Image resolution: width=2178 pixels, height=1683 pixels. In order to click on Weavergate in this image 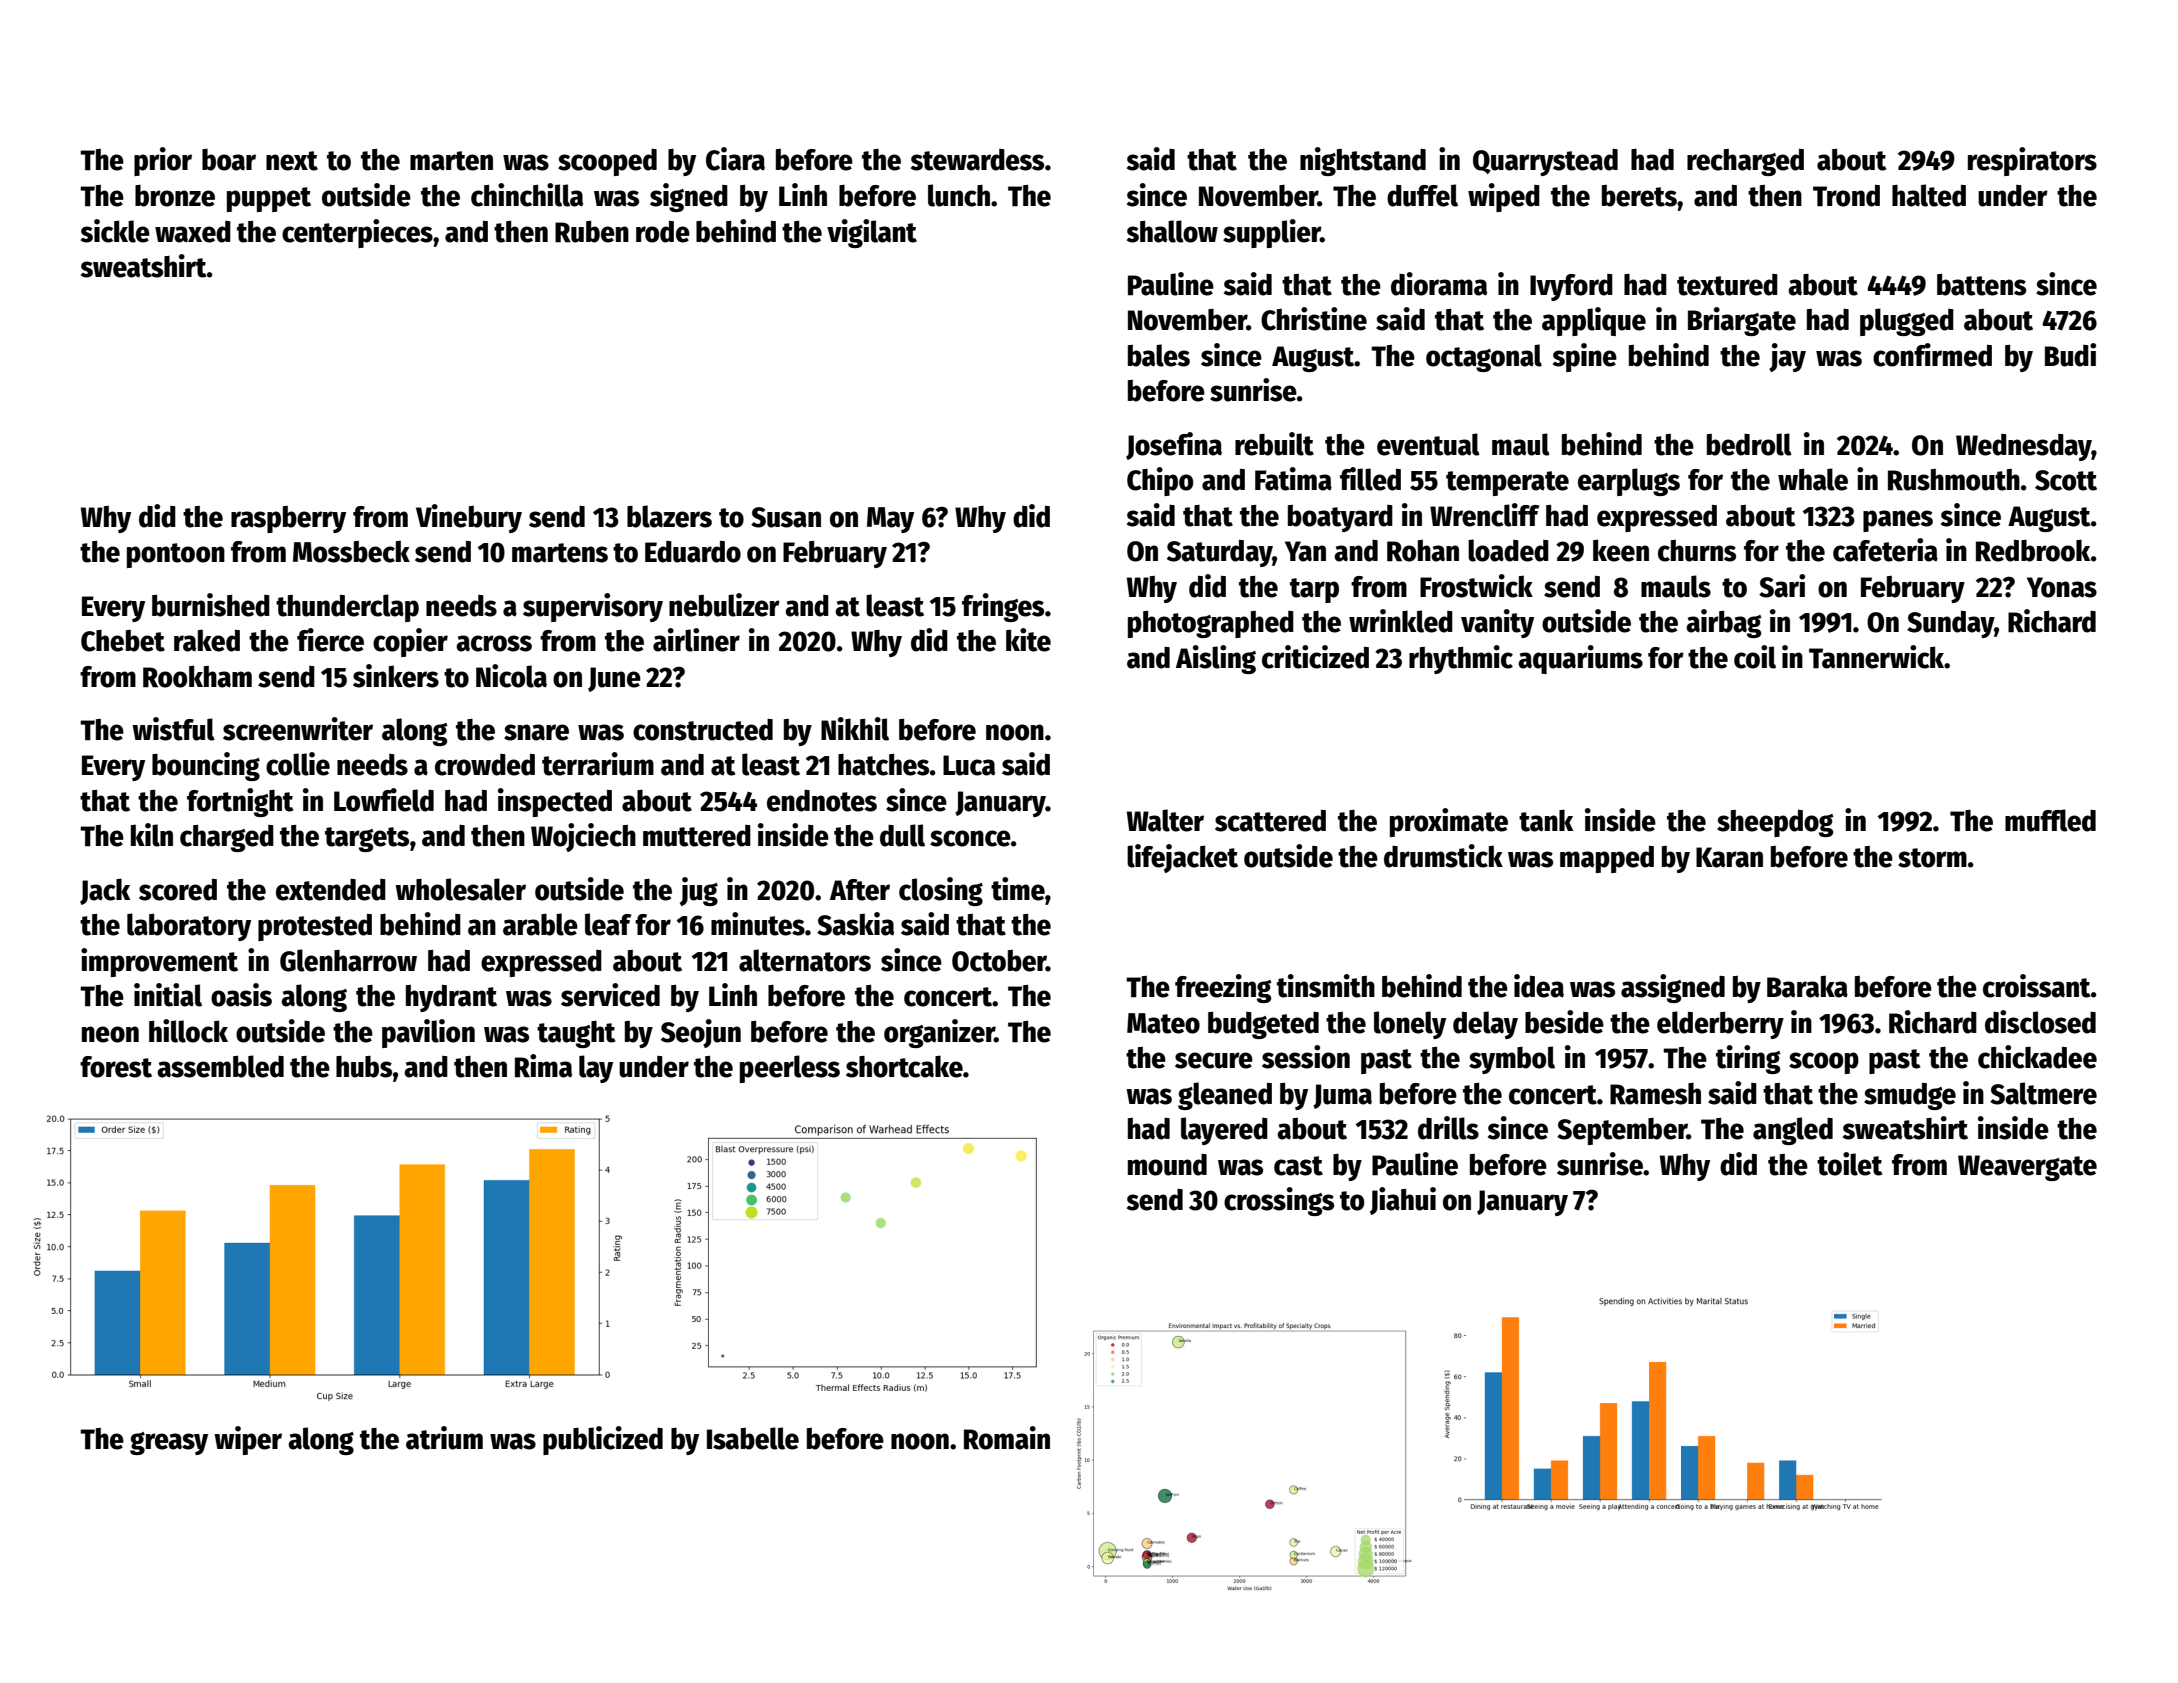, I will do `click(2027, 1168)`.
